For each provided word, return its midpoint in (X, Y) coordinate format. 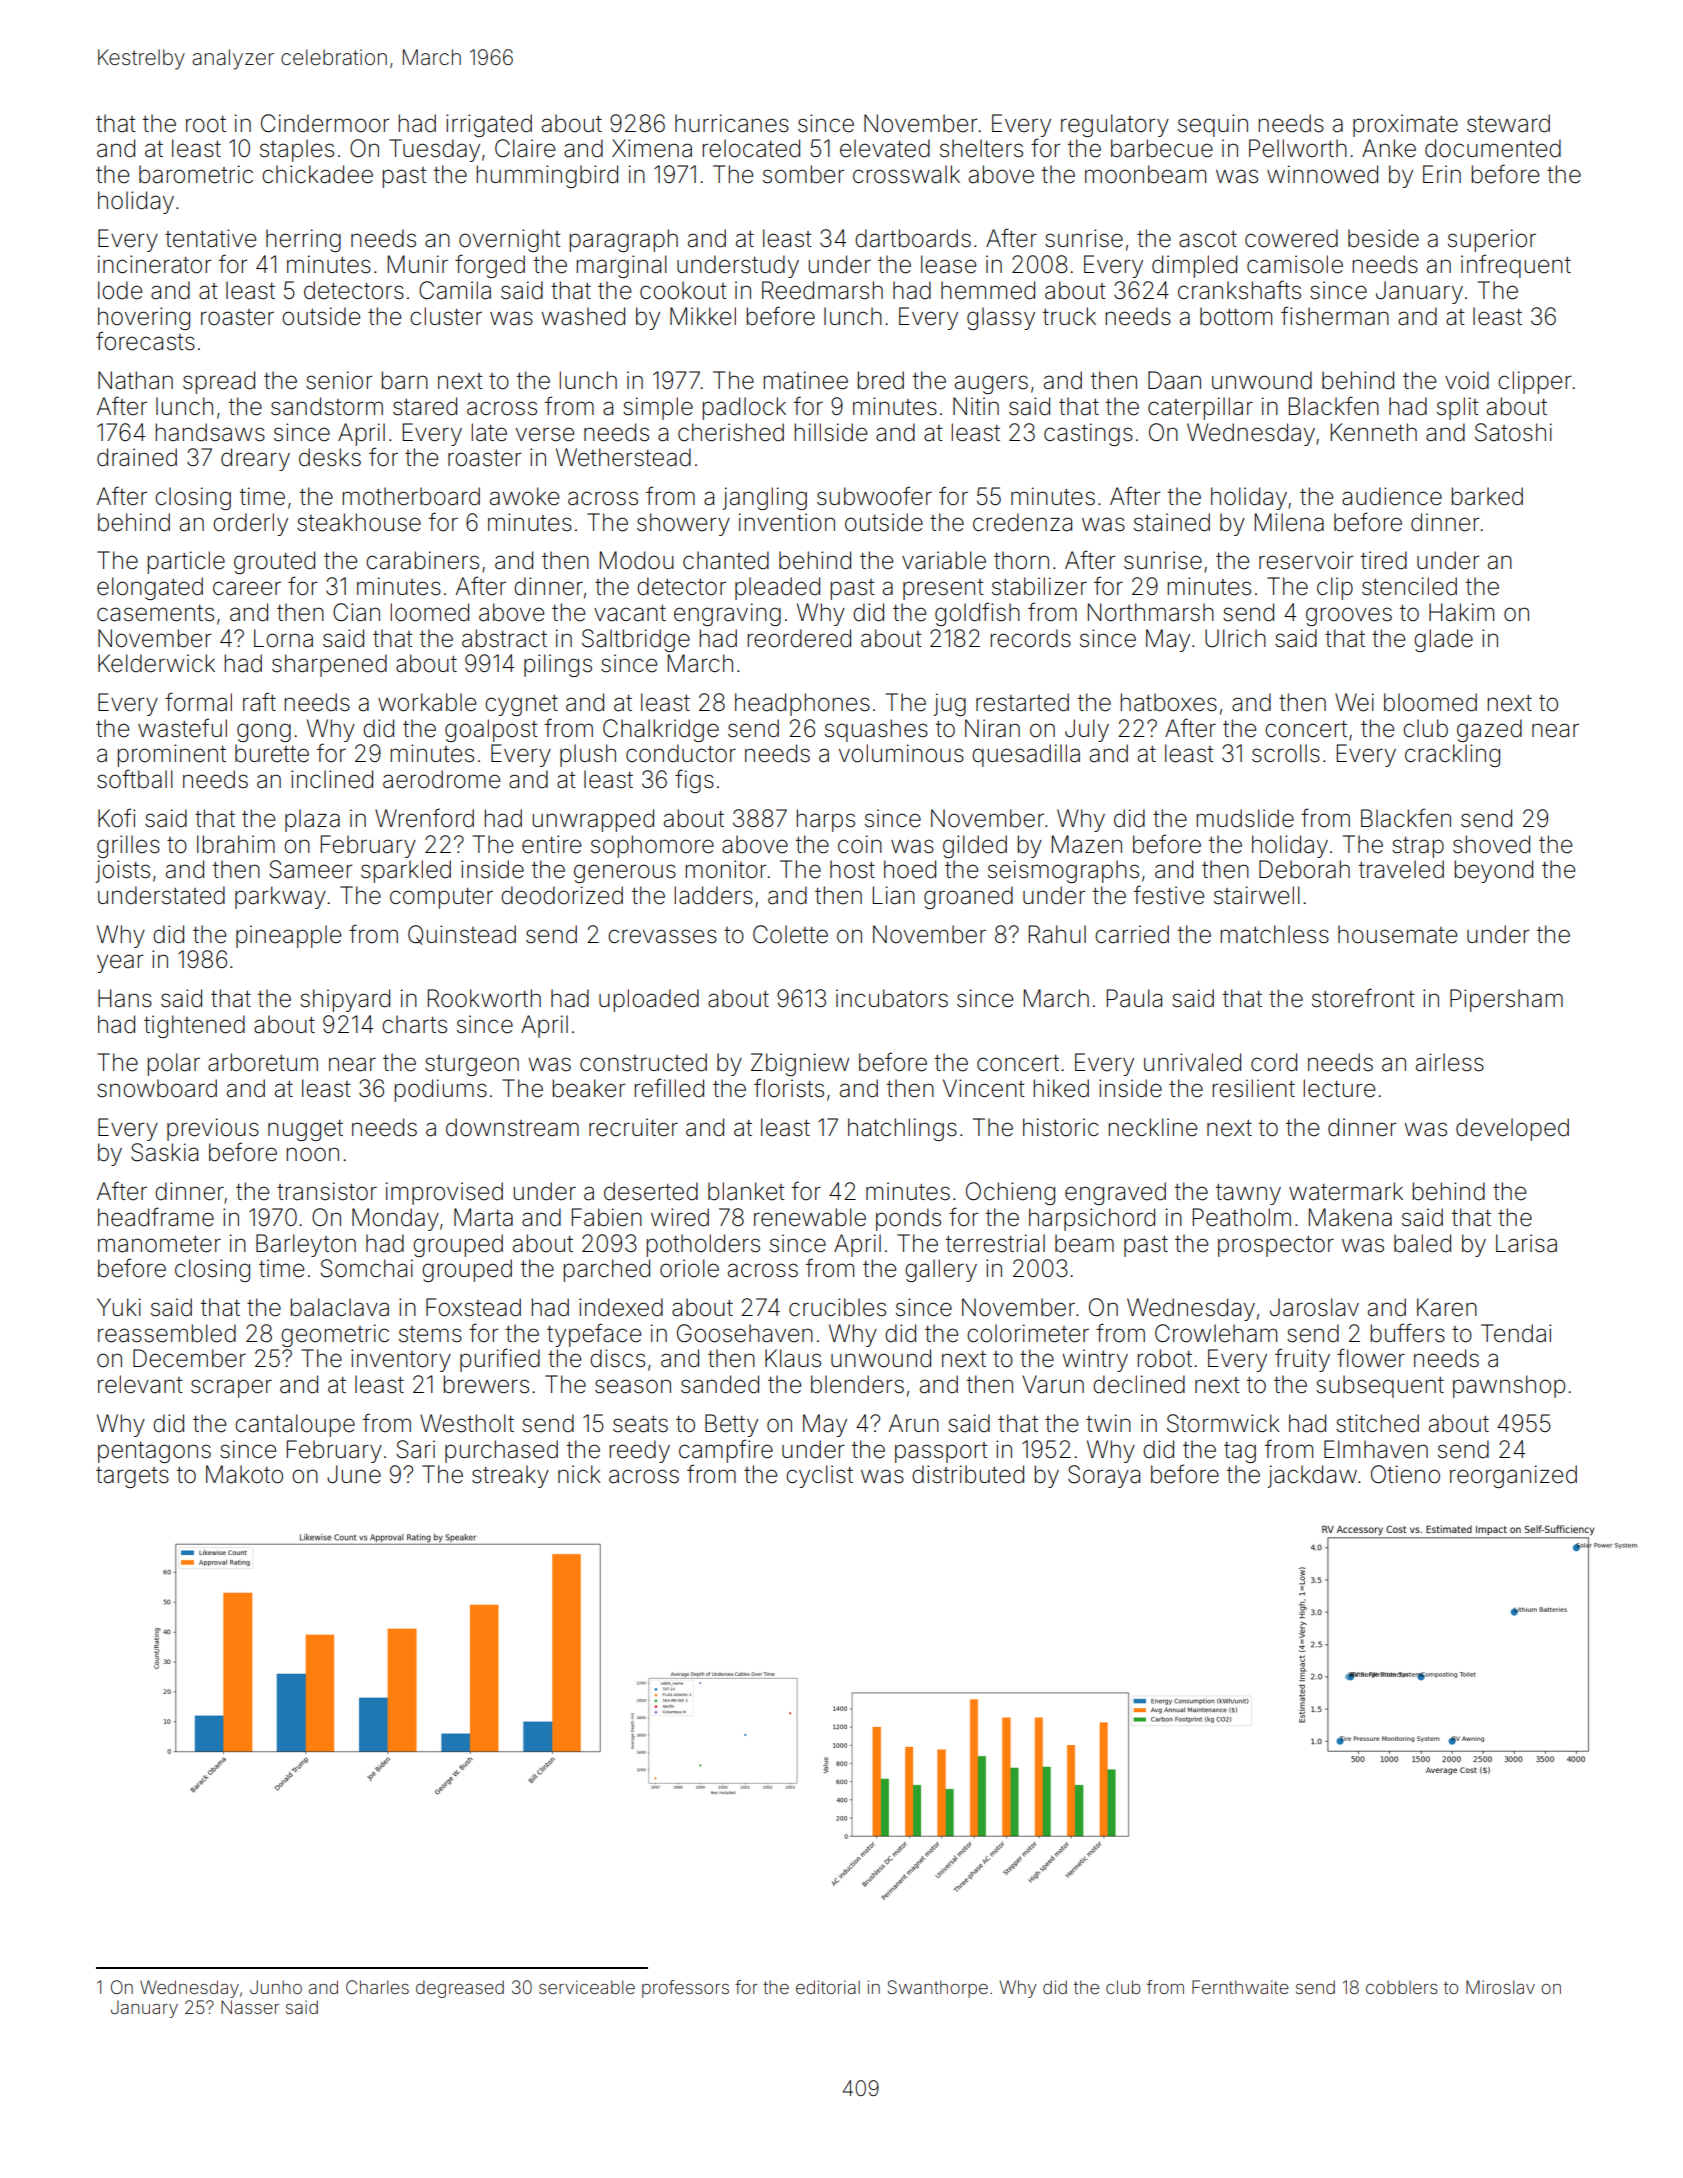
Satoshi (1513, 432)
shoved (1491, 844)
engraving (727, 614)
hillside (830, 432)
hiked (1061, 1088)
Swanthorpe (937, 1989)
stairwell (1257, 895)
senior (339, 380)
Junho (276, 1987)
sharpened (329, 665)
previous (213, 1129)
